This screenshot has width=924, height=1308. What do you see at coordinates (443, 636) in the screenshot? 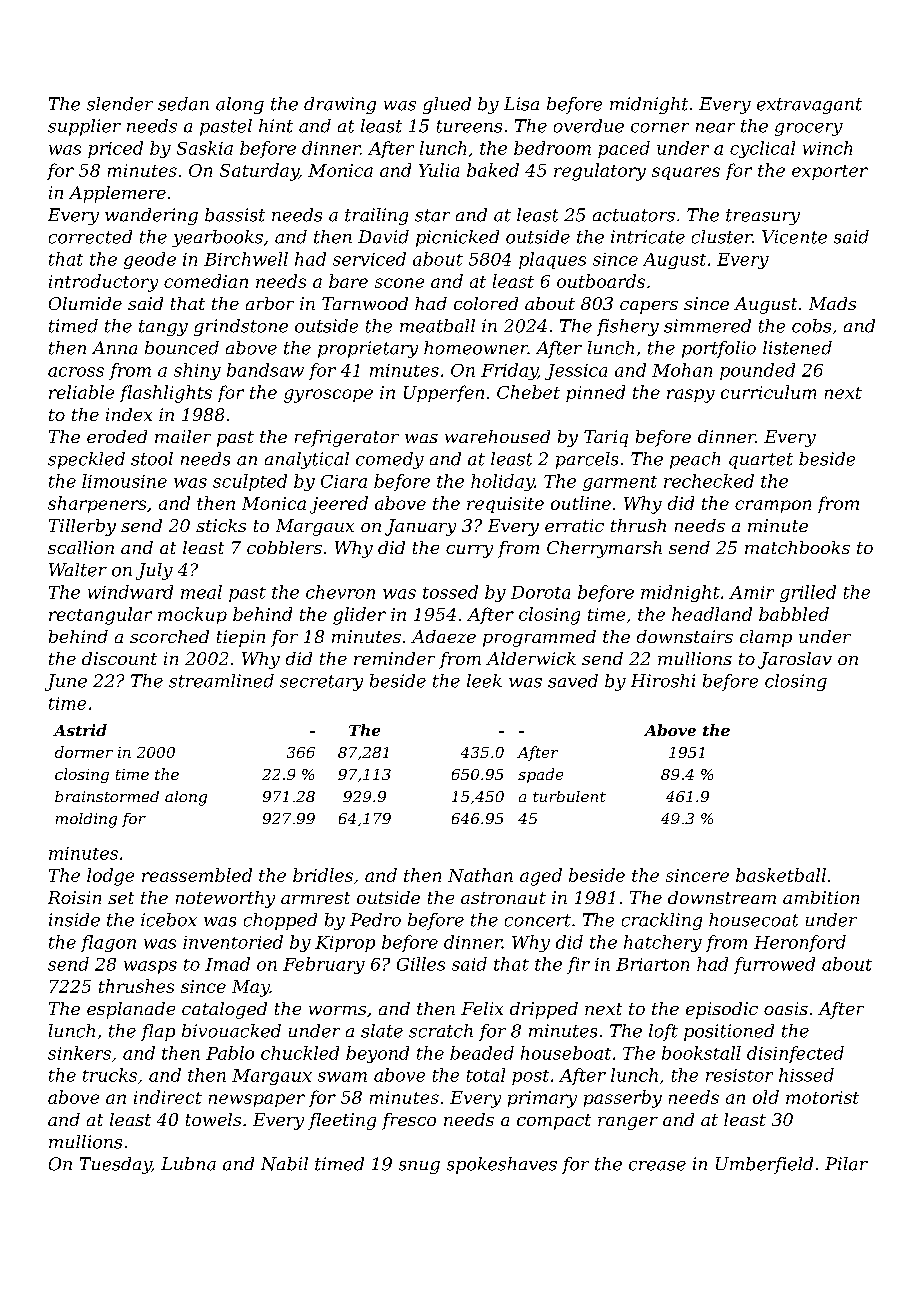
I see `Adaeze` at bounding box center [443, 636].
